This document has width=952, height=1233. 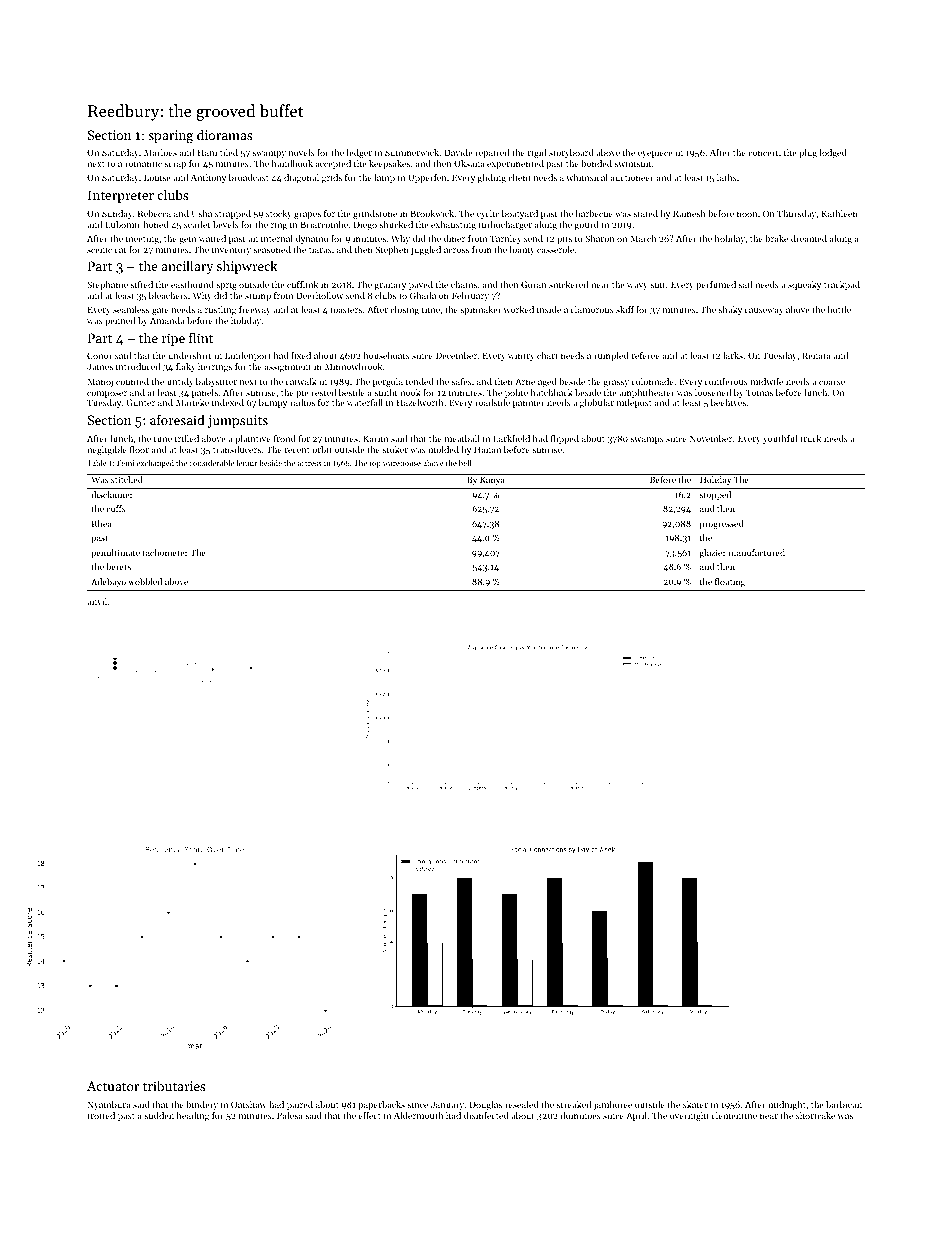 I want to click on Davide, so click(x=458, y=152).
